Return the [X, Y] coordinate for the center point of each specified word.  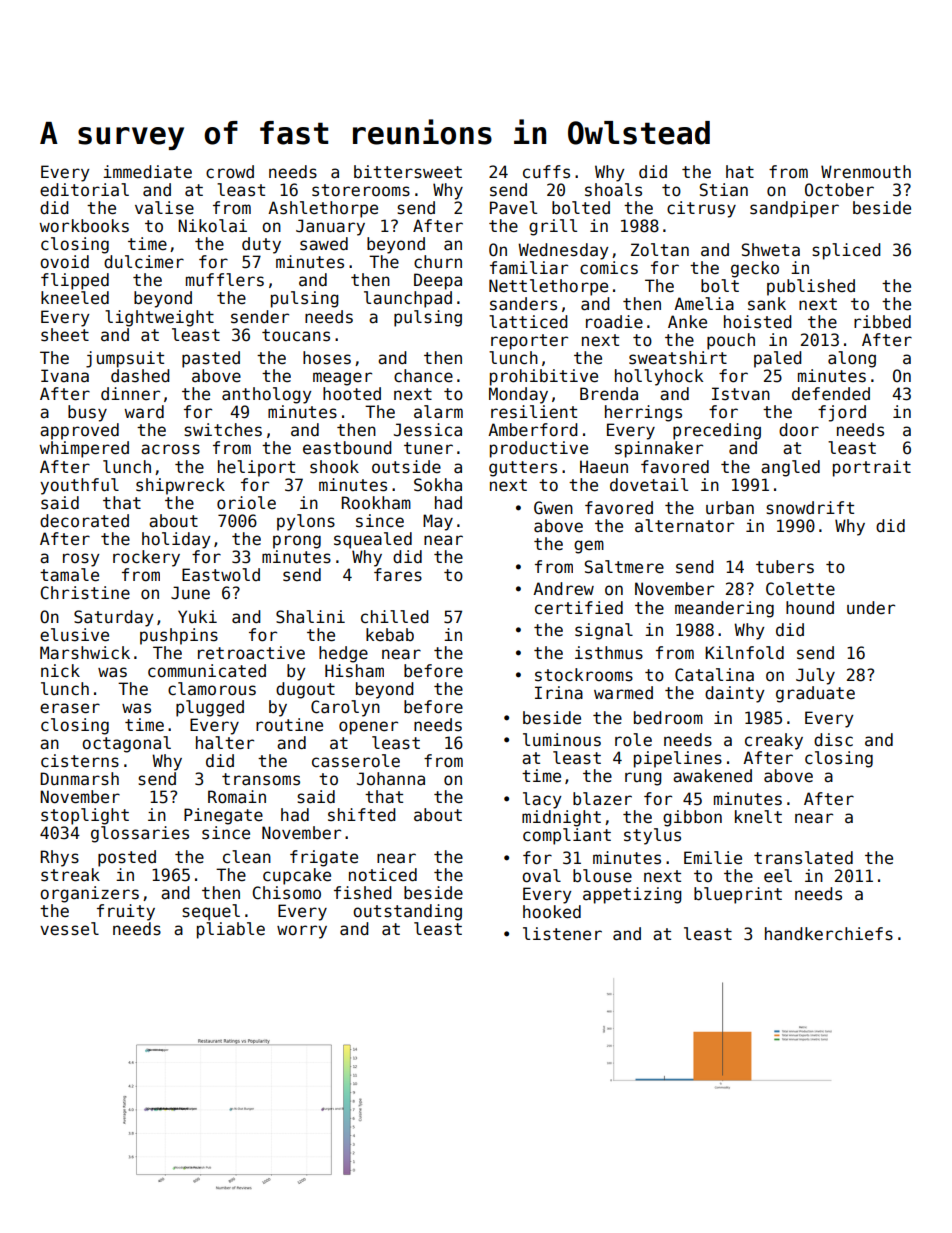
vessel [69, 929]
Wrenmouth [866, 172]
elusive [74, 635]
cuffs [546, 172]
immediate [147, 172]
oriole [246, 503]
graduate [815, 694]
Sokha [438, 485]
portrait [872, 468]
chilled [395, 617]
